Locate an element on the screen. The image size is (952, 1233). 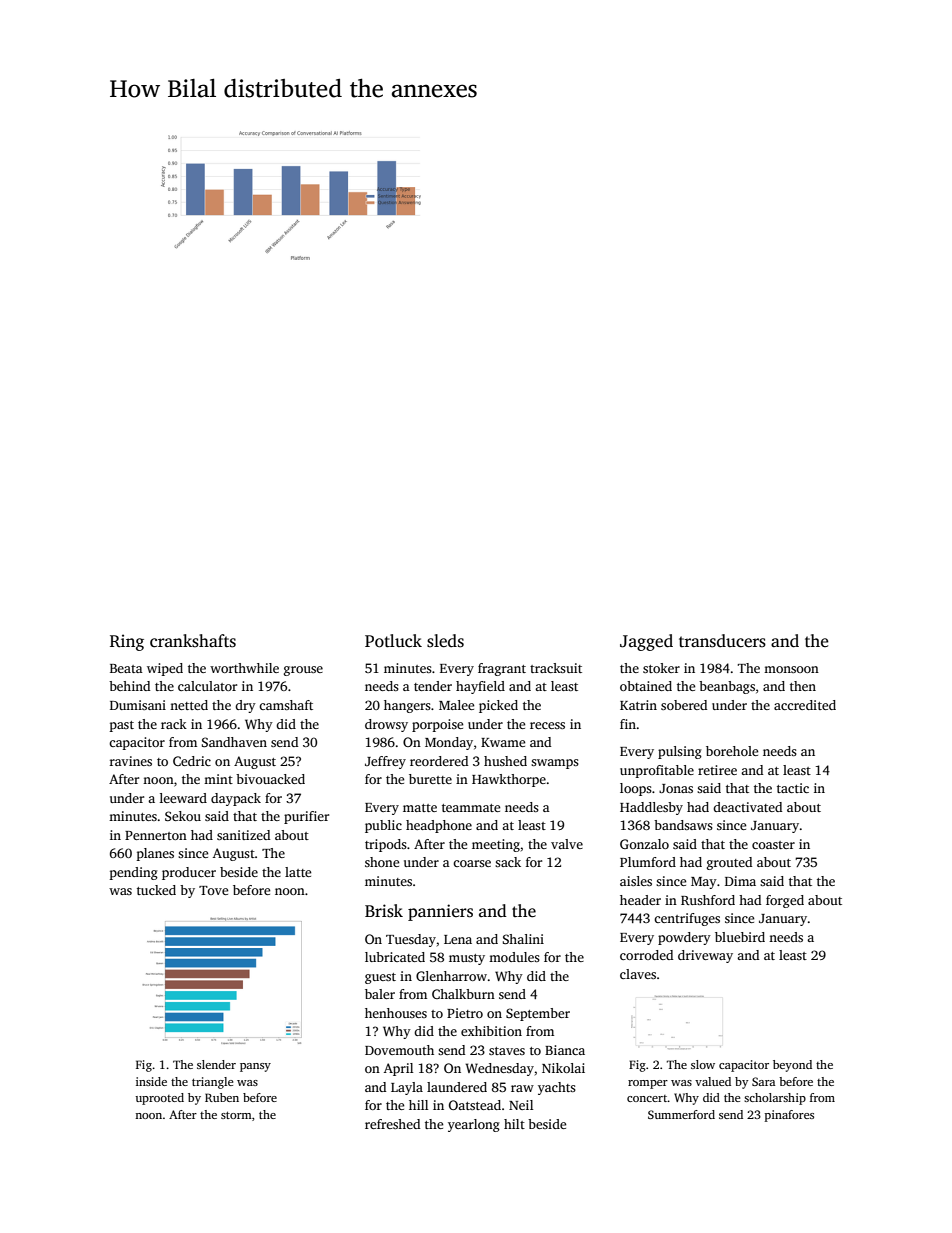
transducers is located at coordinates (722, 641).
